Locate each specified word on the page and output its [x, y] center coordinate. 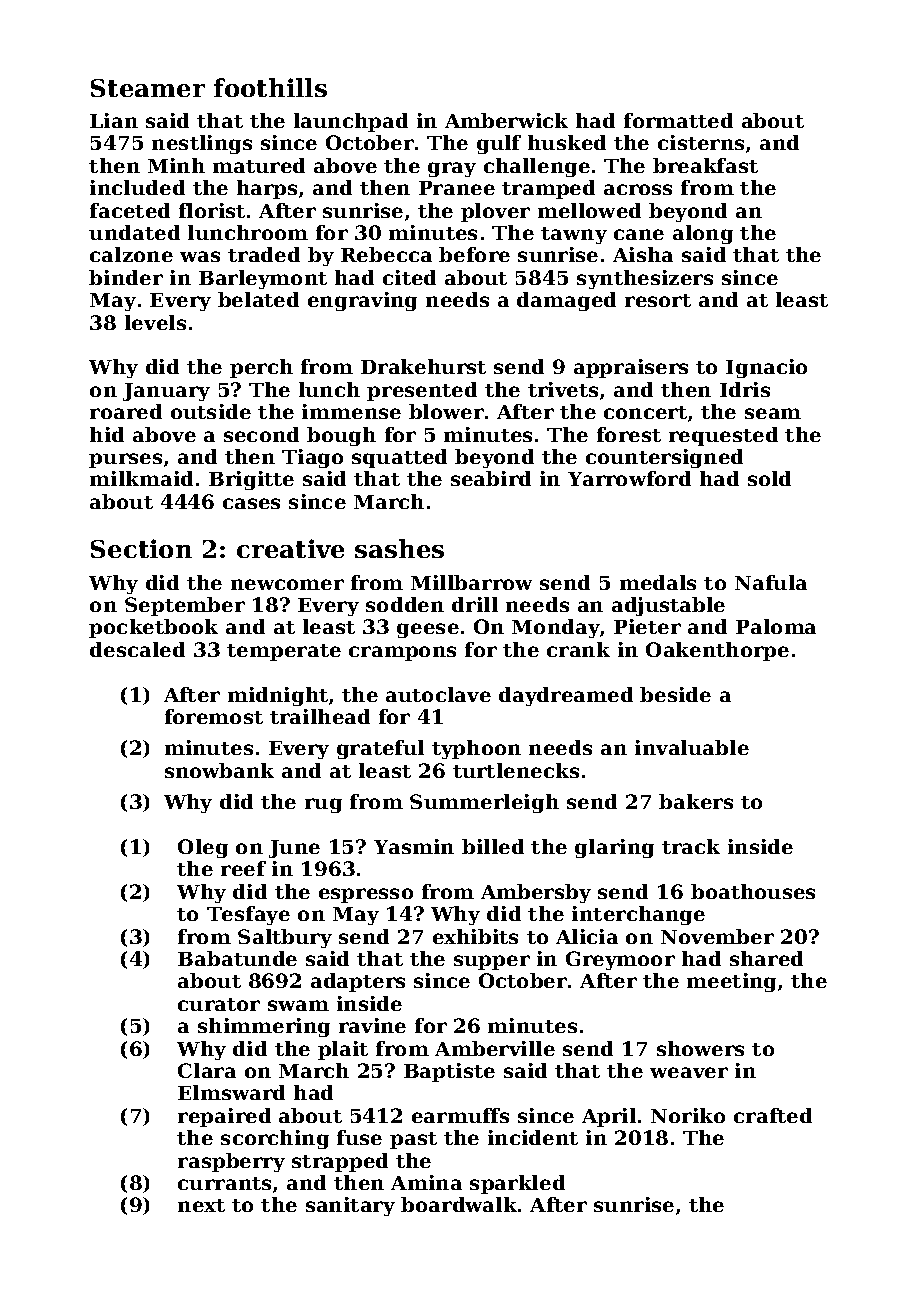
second [261, 434]
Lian [114, 120]
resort [658, 300]
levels [155, 322]
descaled [137, 649]
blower [446, 411]
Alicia [587, 936]
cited [409, 277]
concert [645, 412]
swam [298, 1005]
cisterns [701, 142]
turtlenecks [516, 770]
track [691, 846]
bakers [696, 801]
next [201, 1205]
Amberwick [506, 120]
